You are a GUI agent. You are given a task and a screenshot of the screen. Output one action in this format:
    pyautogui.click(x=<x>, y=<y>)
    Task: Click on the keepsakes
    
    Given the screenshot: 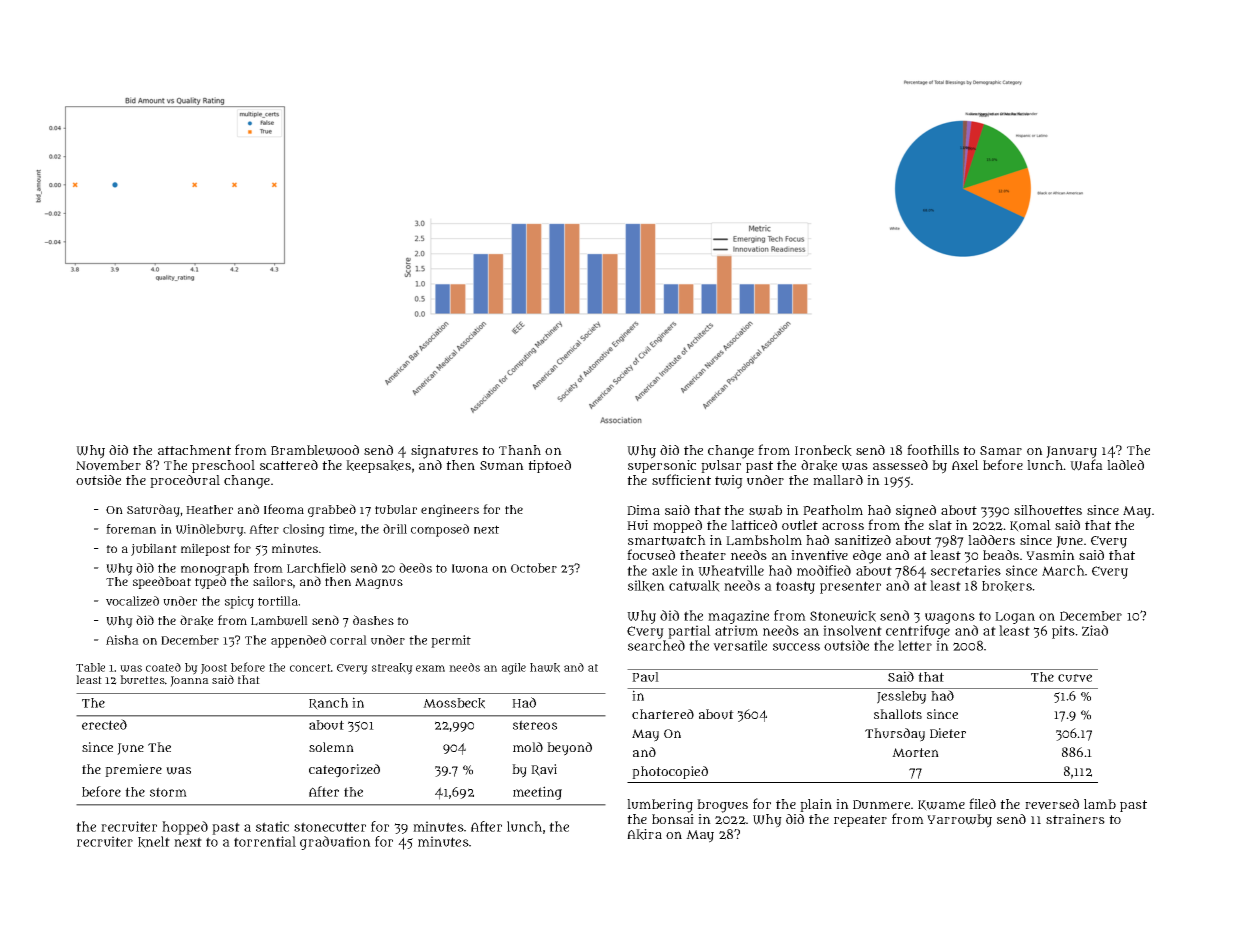 What is the action you would take?
    pyautogui.click(x=378, y=466)
